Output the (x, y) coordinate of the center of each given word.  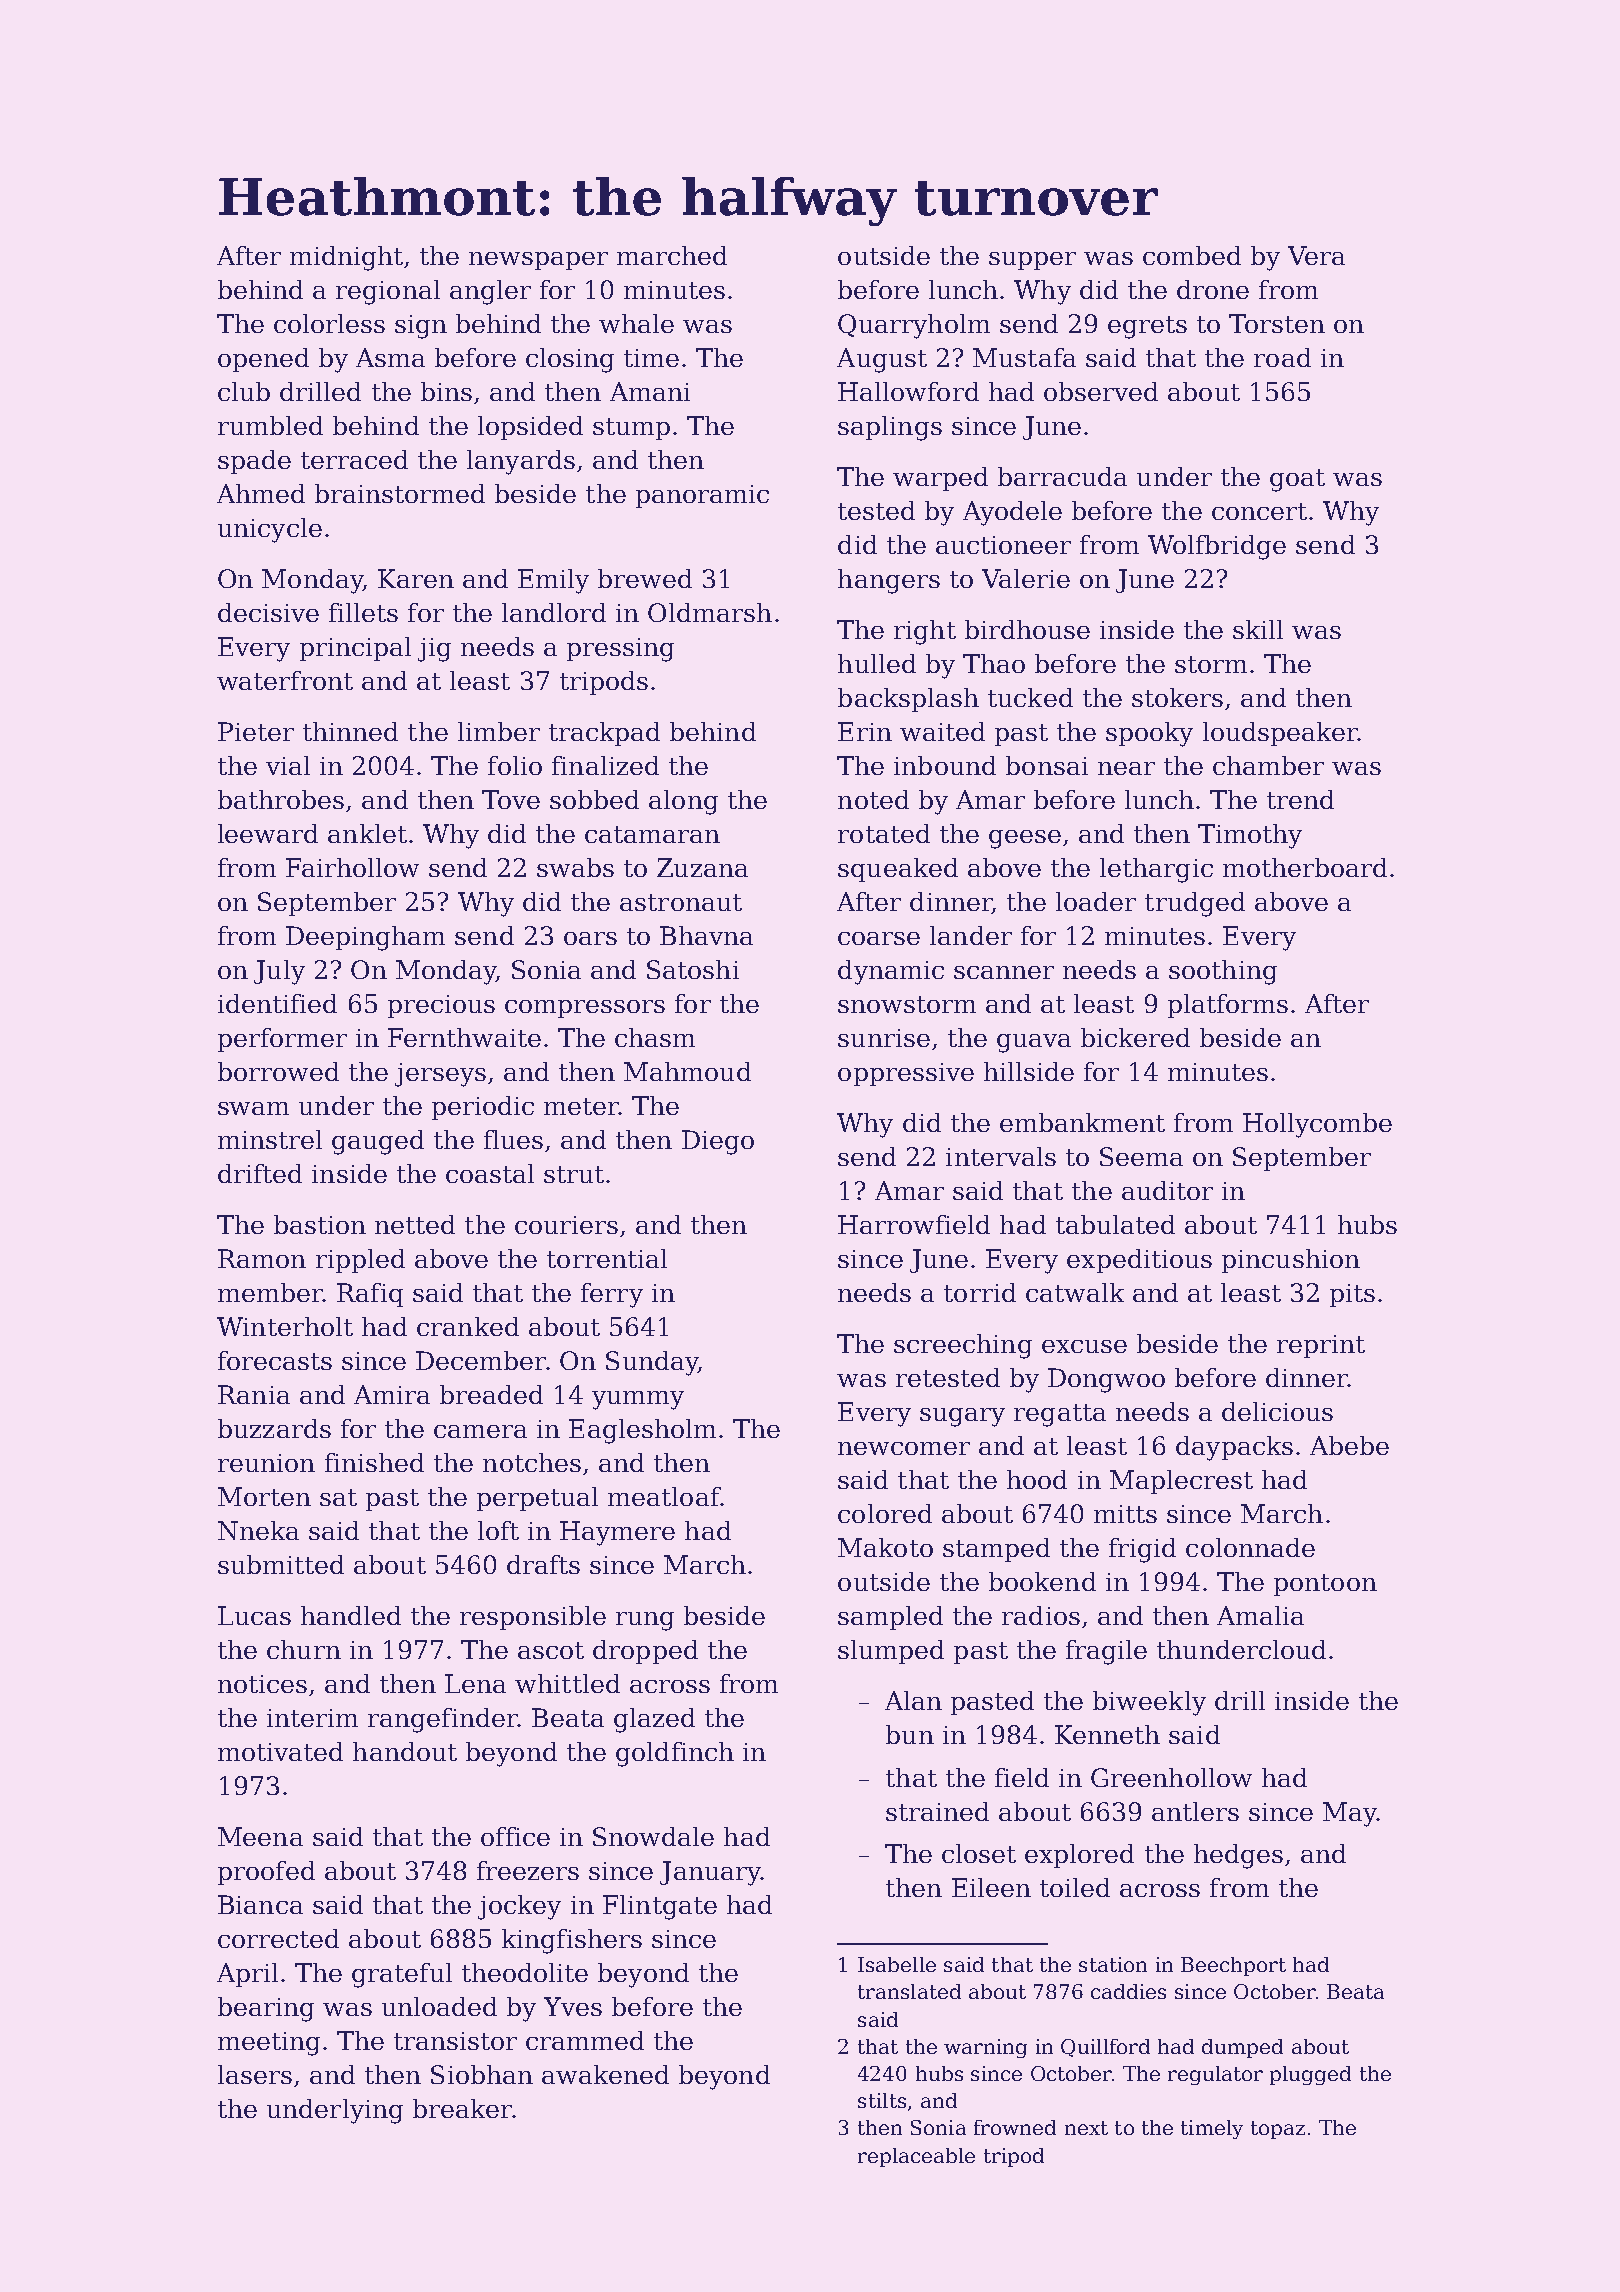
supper (1032, 261)
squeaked (898, 870)
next (1086, 2128)
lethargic (1156, 870)
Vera (1316, 255)
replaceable (916, 2157)
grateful (402, 1975)
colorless (329, 323)
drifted (260, 1173)
